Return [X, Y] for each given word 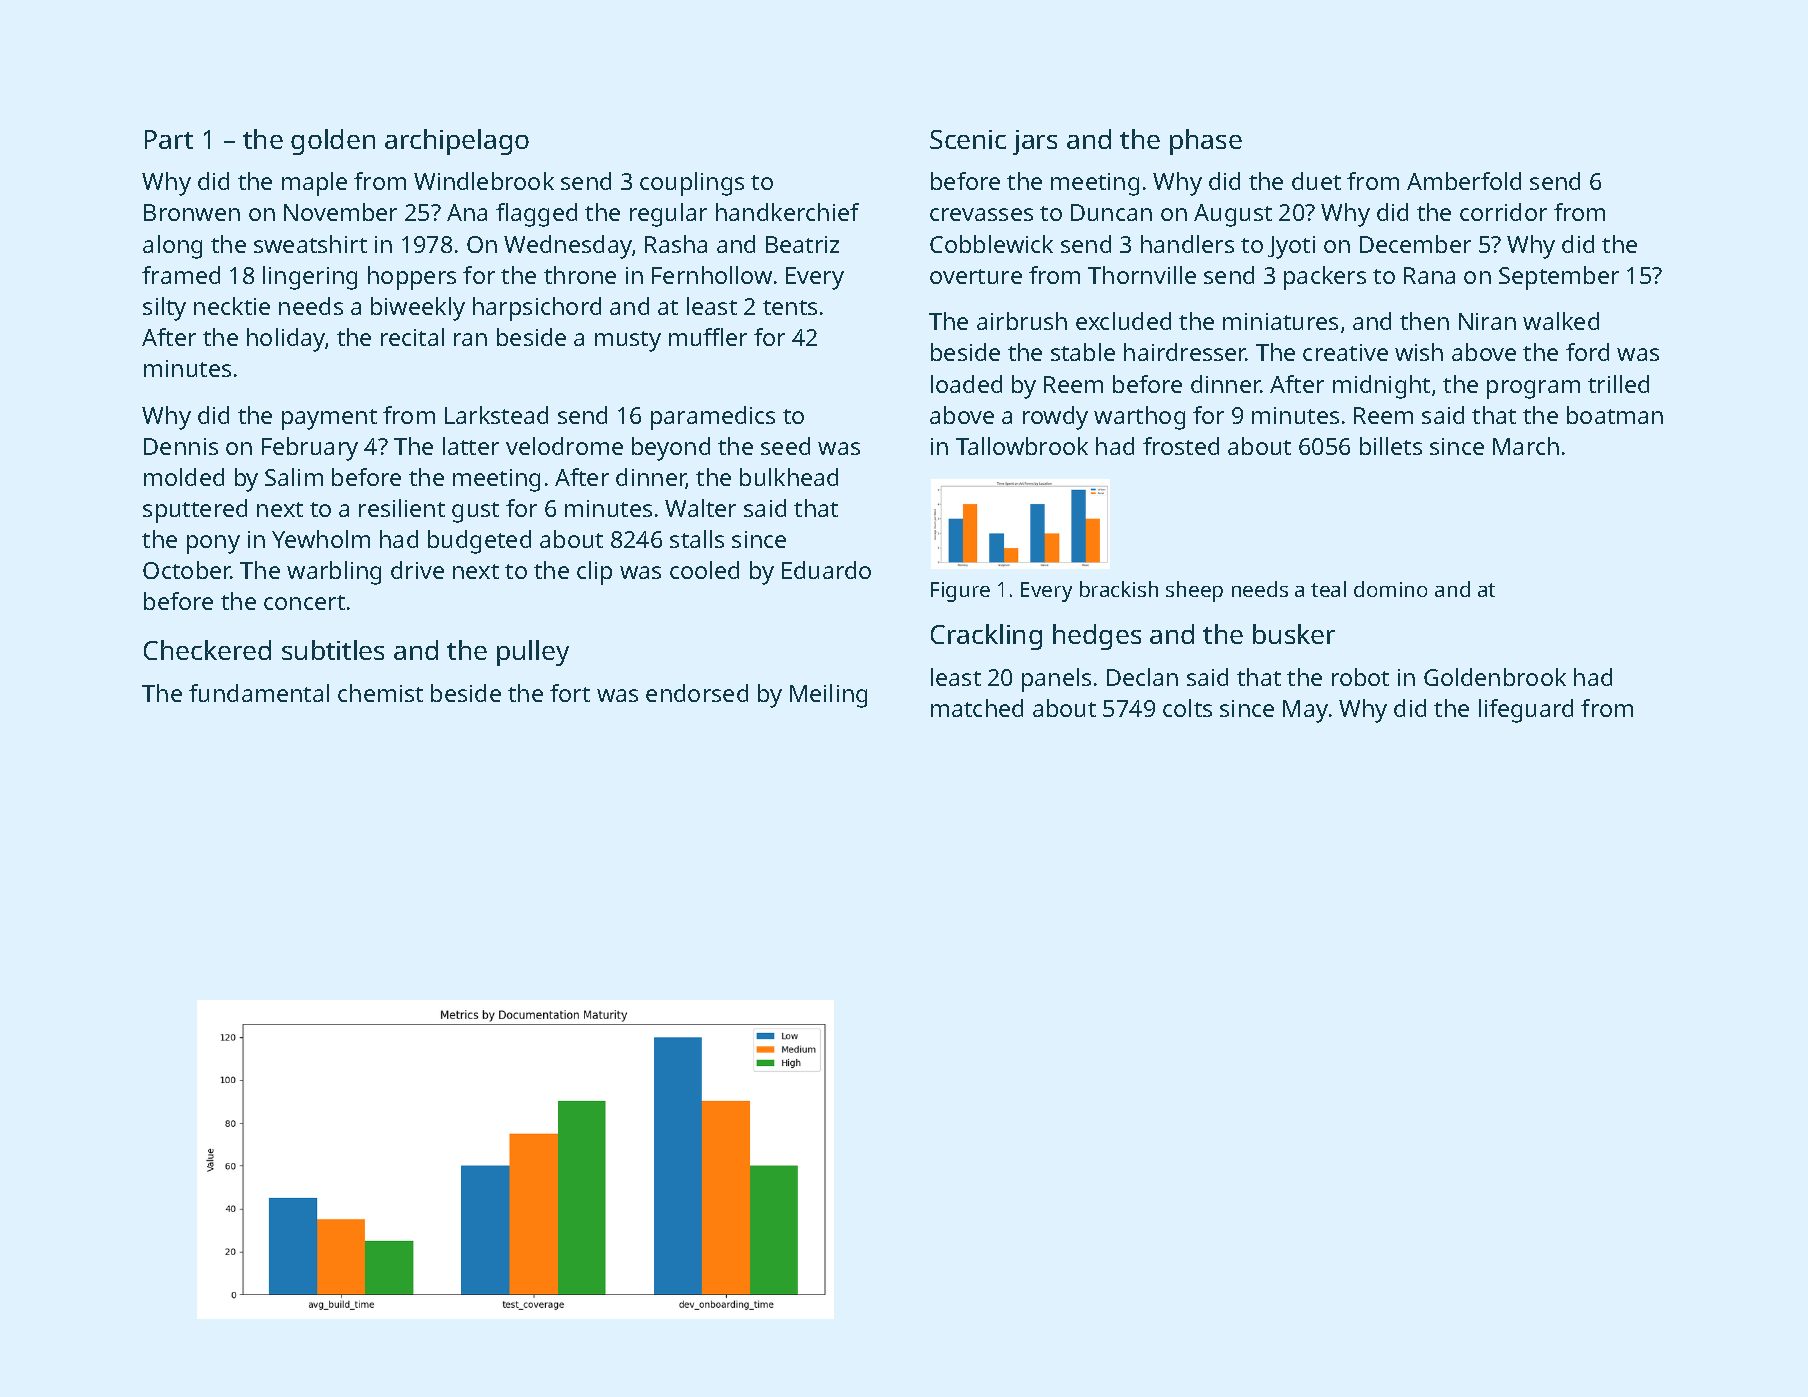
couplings [692, 184]
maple [314, 184]
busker [1294, 634]
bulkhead [789, 477]
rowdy [1055, 418]
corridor [1503, 212]
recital [412, 337]
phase [1206, 142]
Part [169, 139]
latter [471, 446]
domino [1390, 589]
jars [1035, 142]
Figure [960, 592]
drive [417, 570]
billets [1391, 446]
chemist [380, 693]
